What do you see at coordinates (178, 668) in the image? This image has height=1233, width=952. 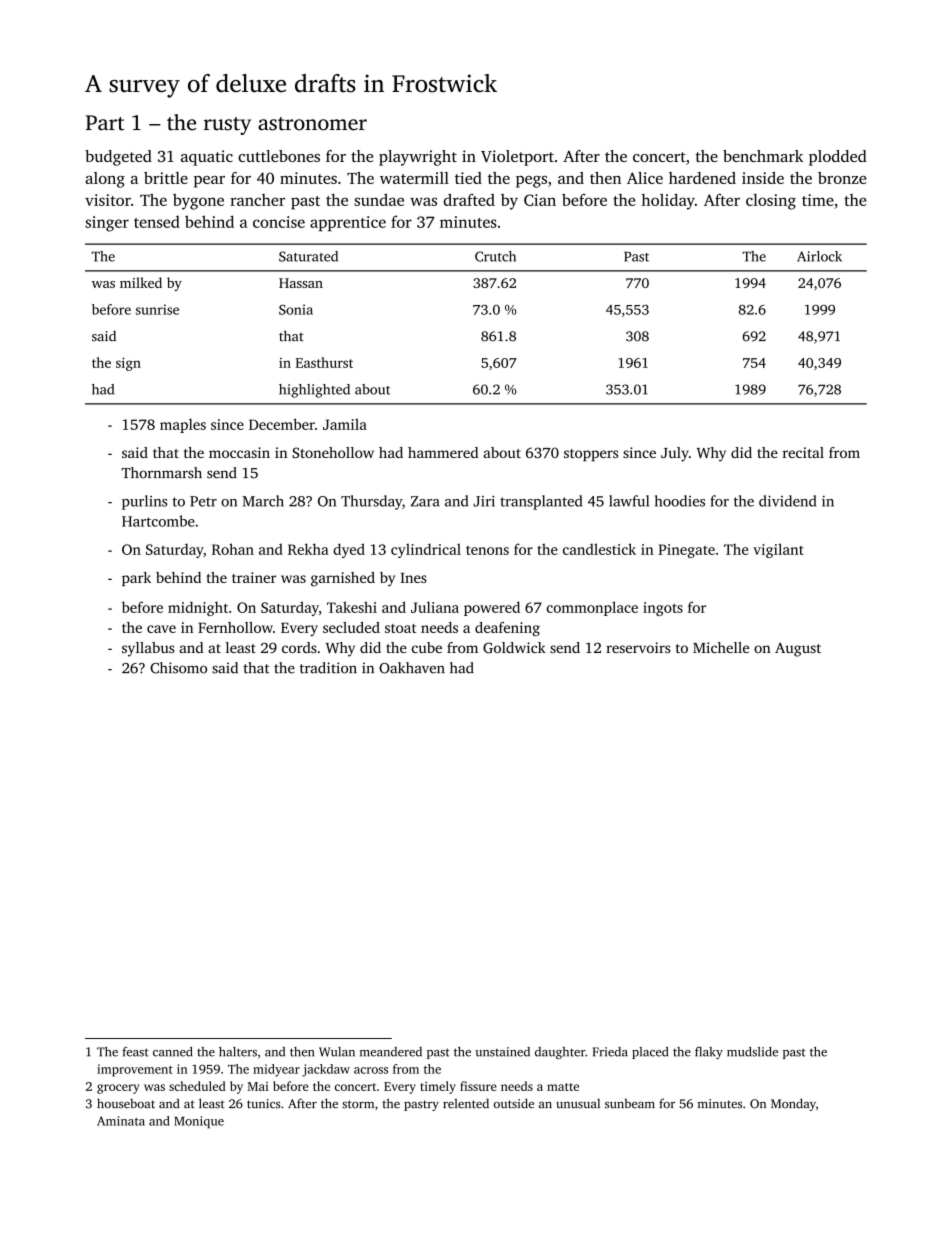 I see `Chisomo` at bounding box center [178, 668].
